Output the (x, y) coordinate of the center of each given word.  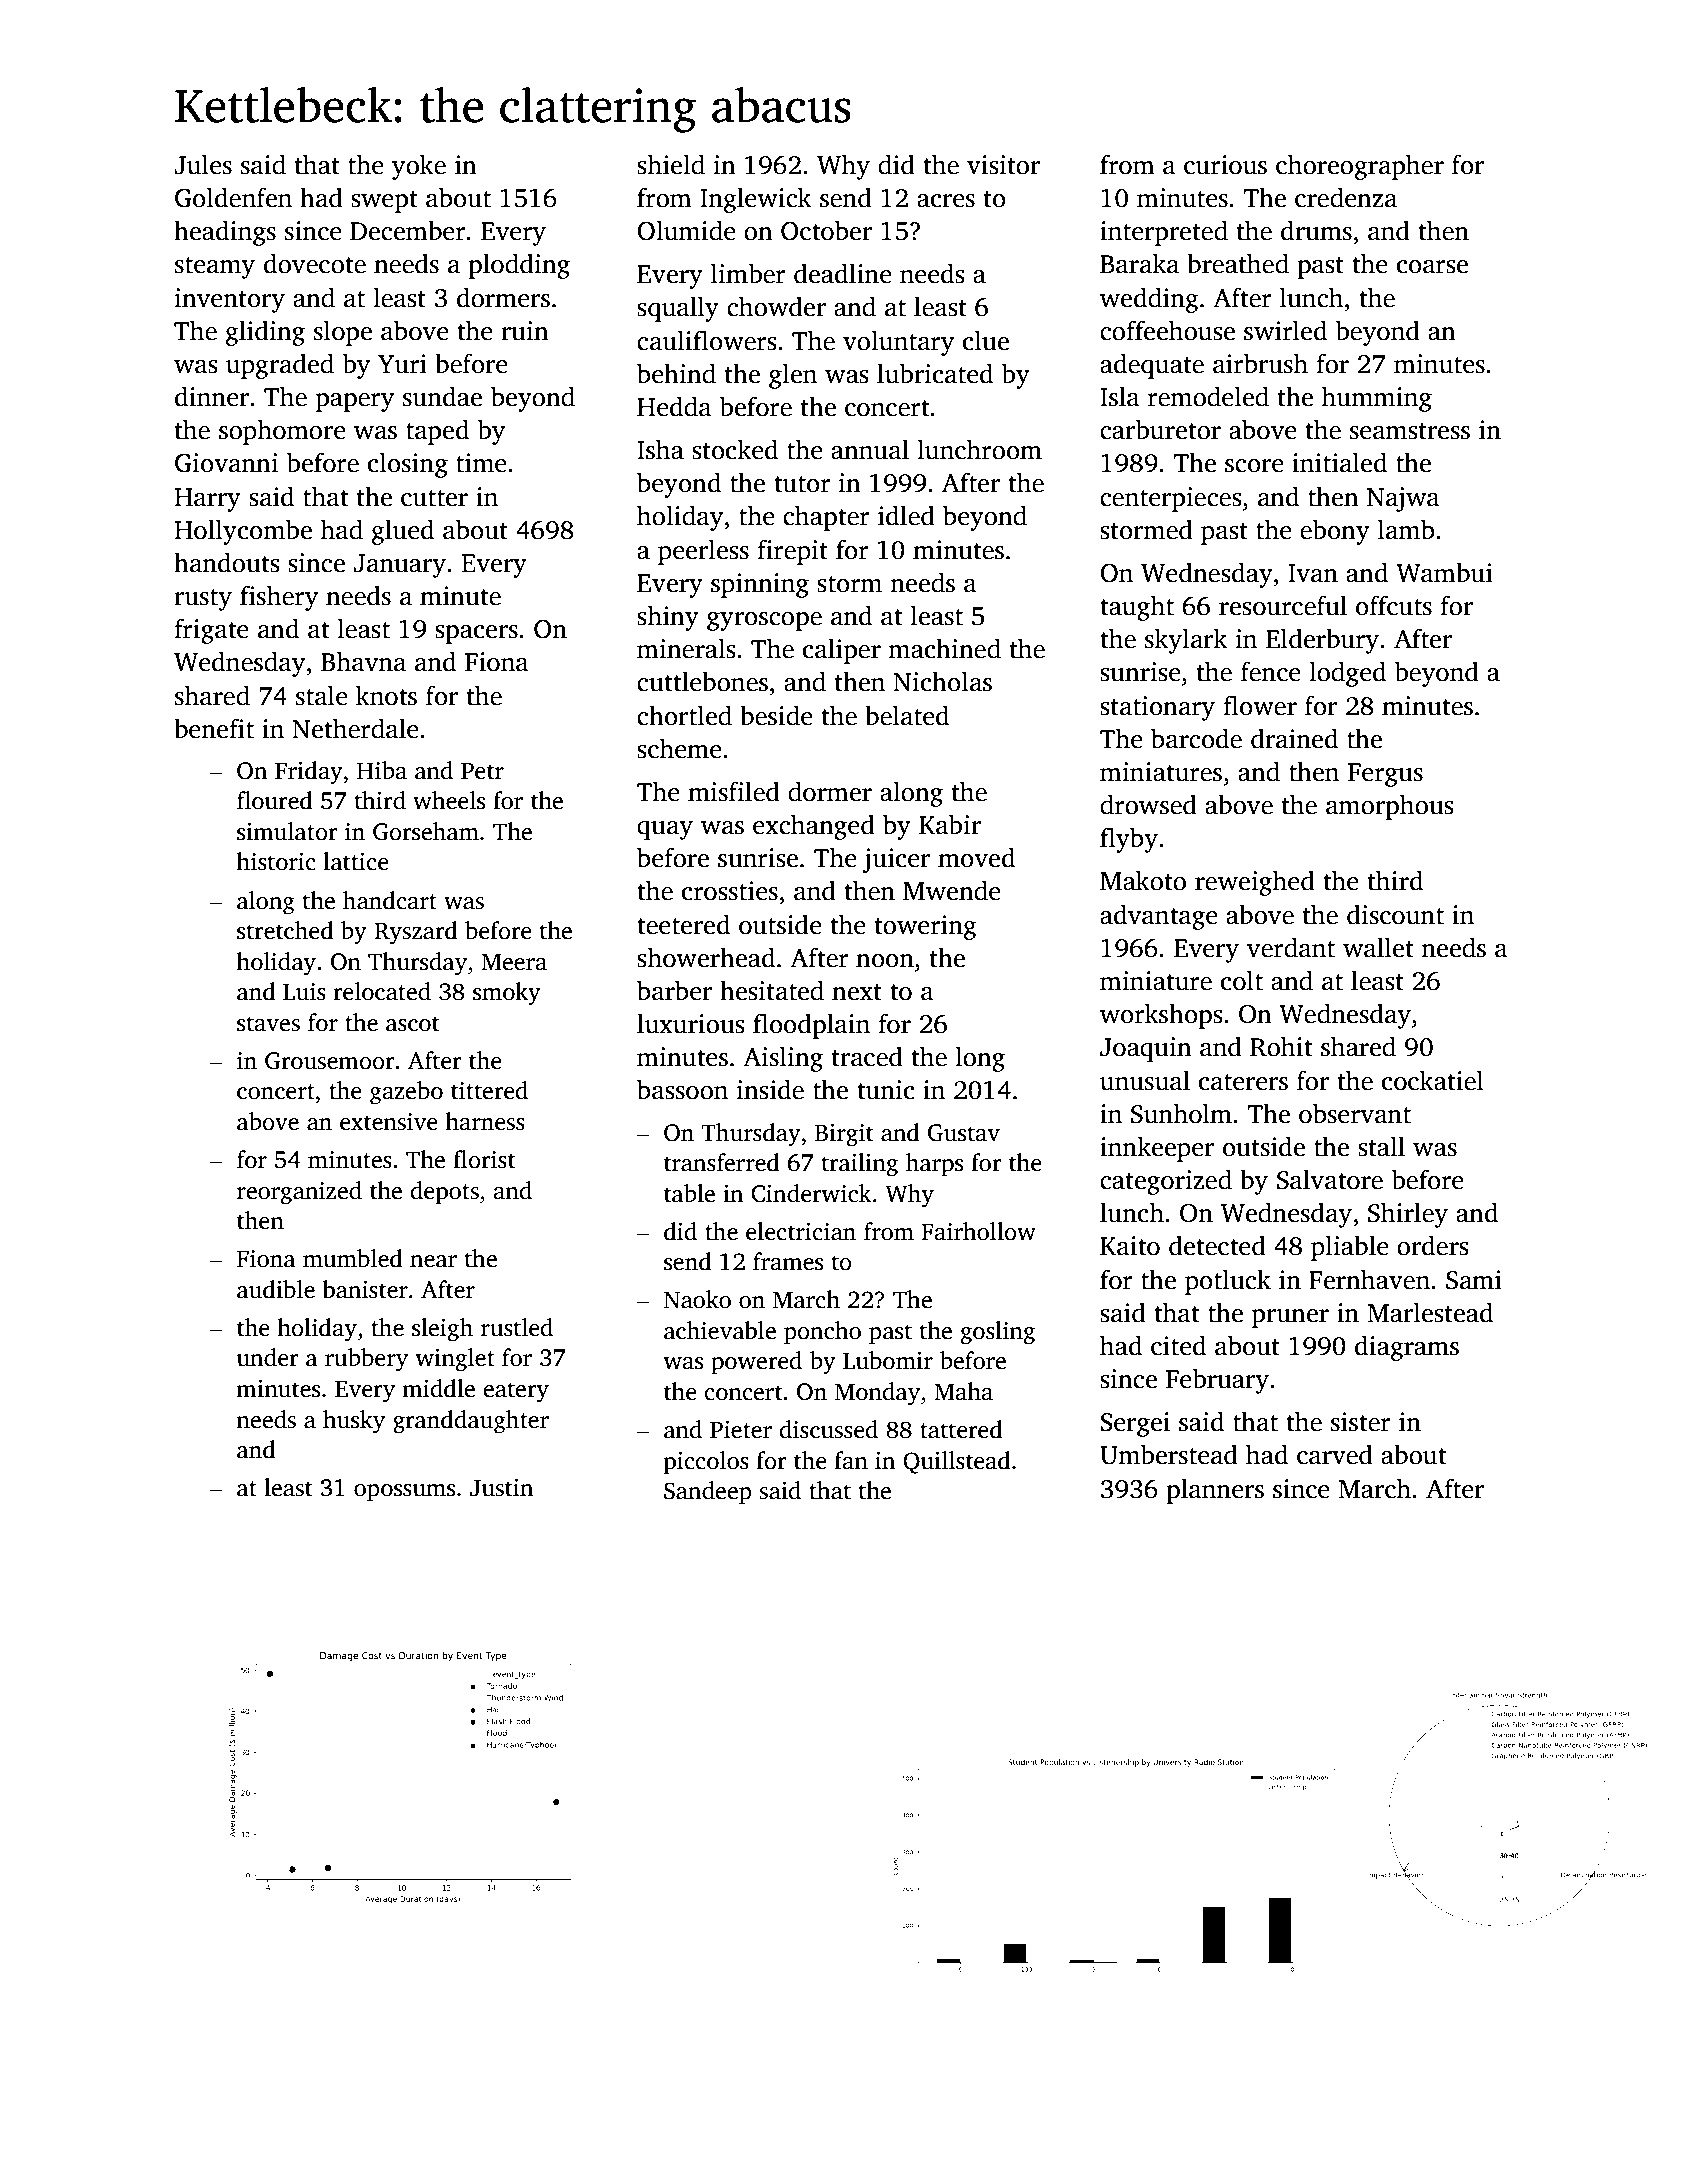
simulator (287, 831)
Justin (501, 1488)
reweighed (1255, 883)
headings (225, 233)
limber (748, 273)
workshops (1161, 1016)
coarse (1432, 267)
